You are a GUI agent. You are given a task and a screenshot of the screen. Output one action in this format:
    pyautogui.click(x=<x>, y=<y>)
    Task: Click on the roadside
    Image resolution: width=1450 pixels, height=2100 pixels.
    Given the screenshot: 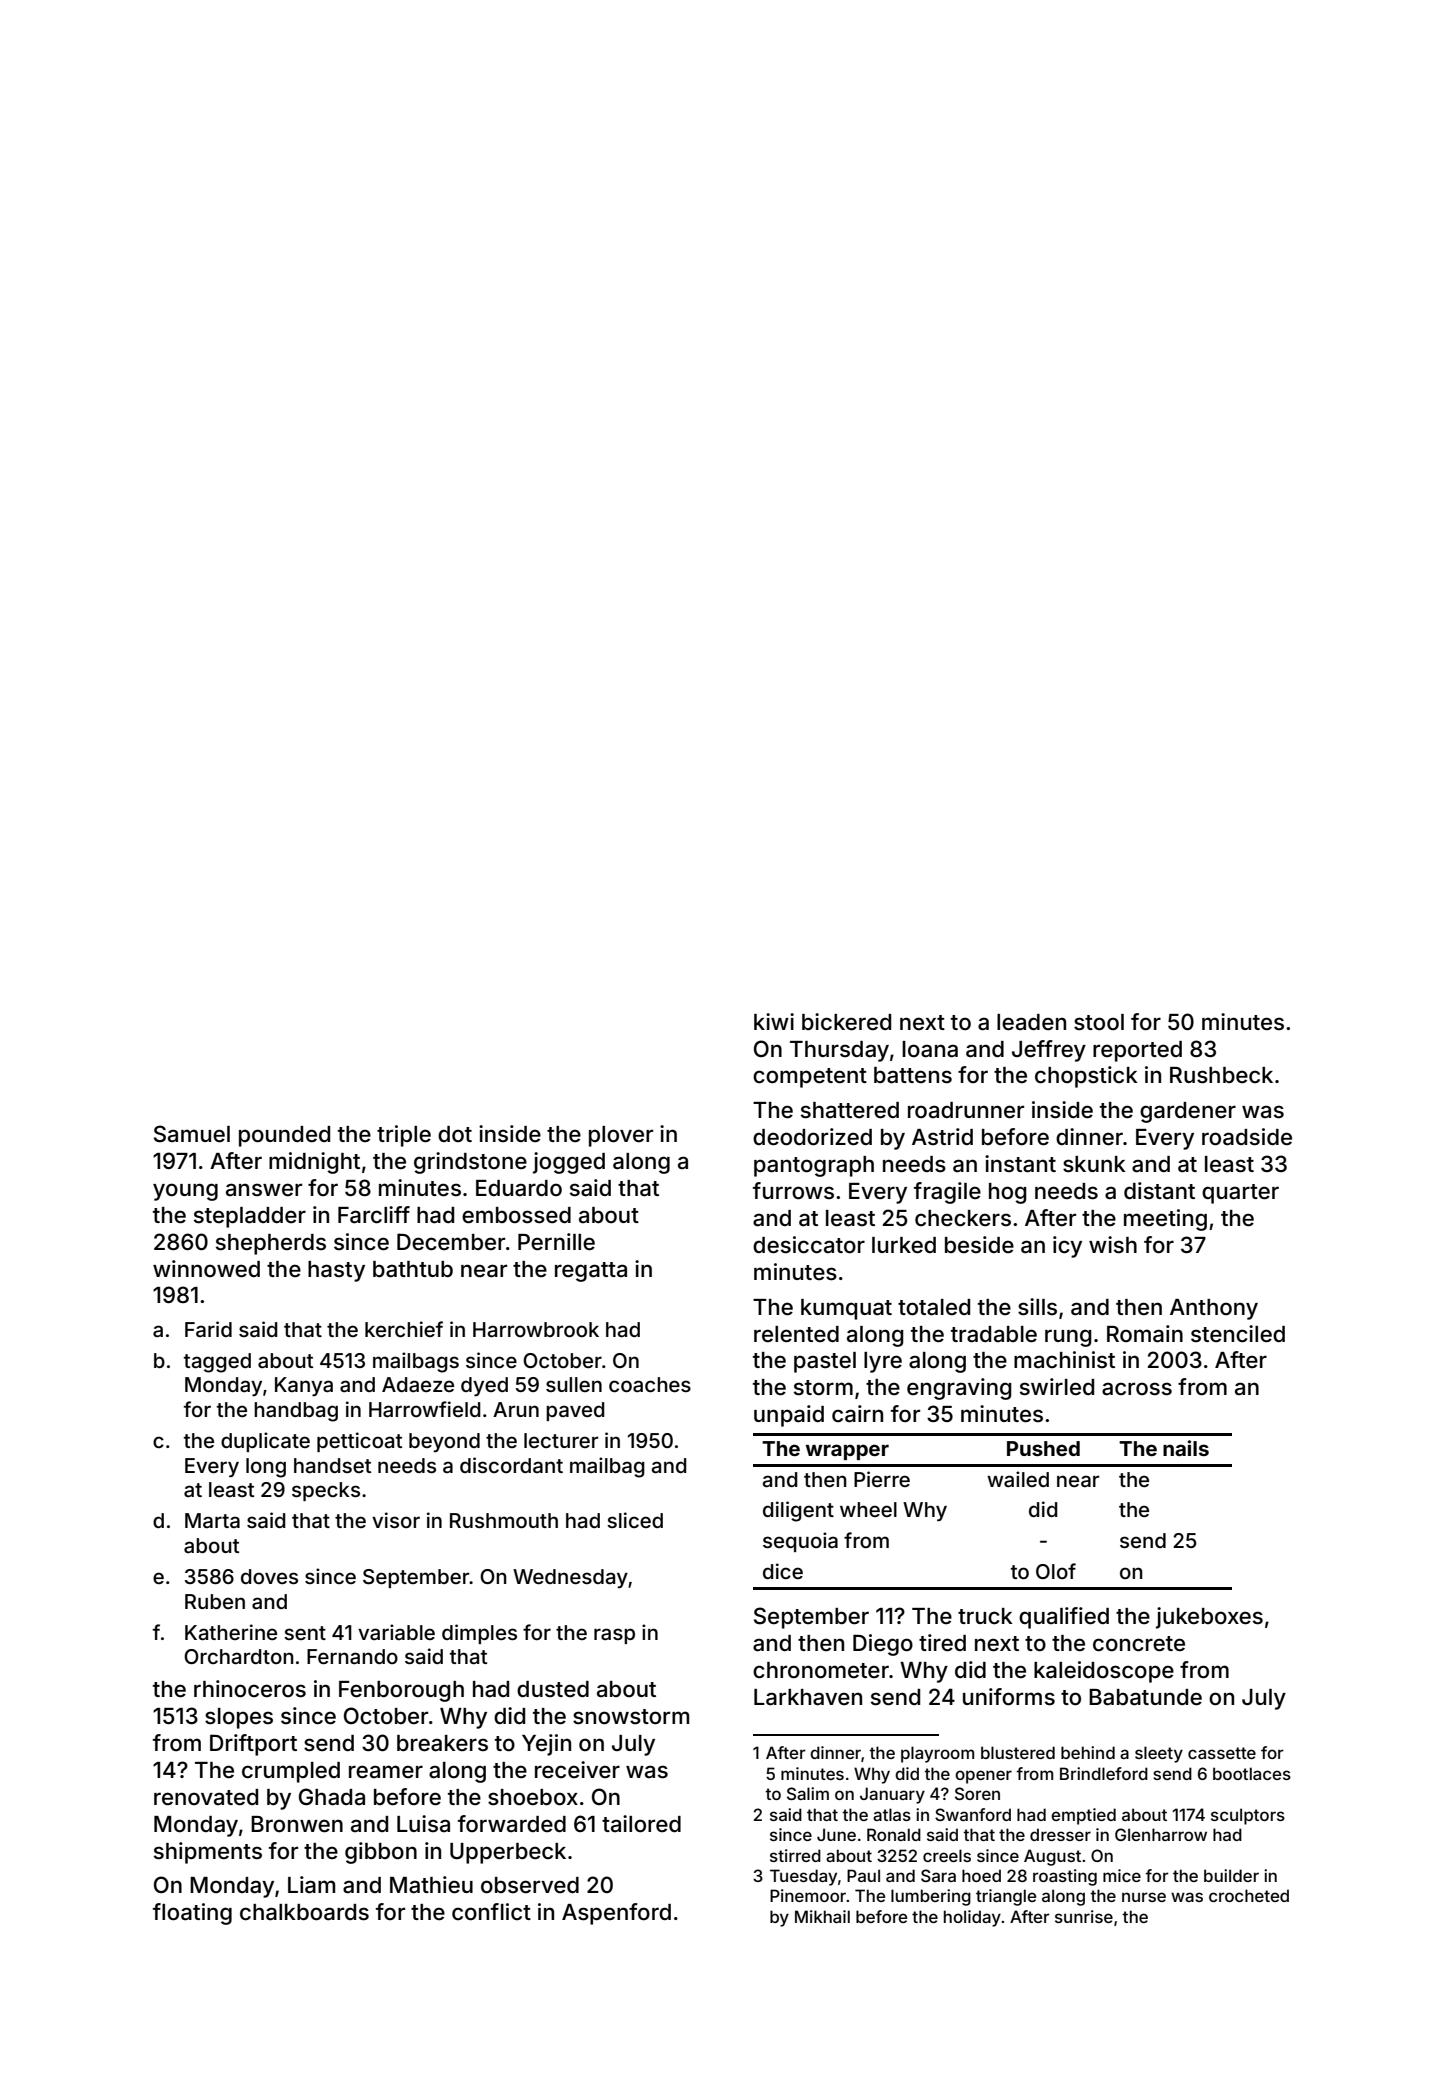 What is the action you would take?
    pyautogui.click(x=1247, y=1137)
